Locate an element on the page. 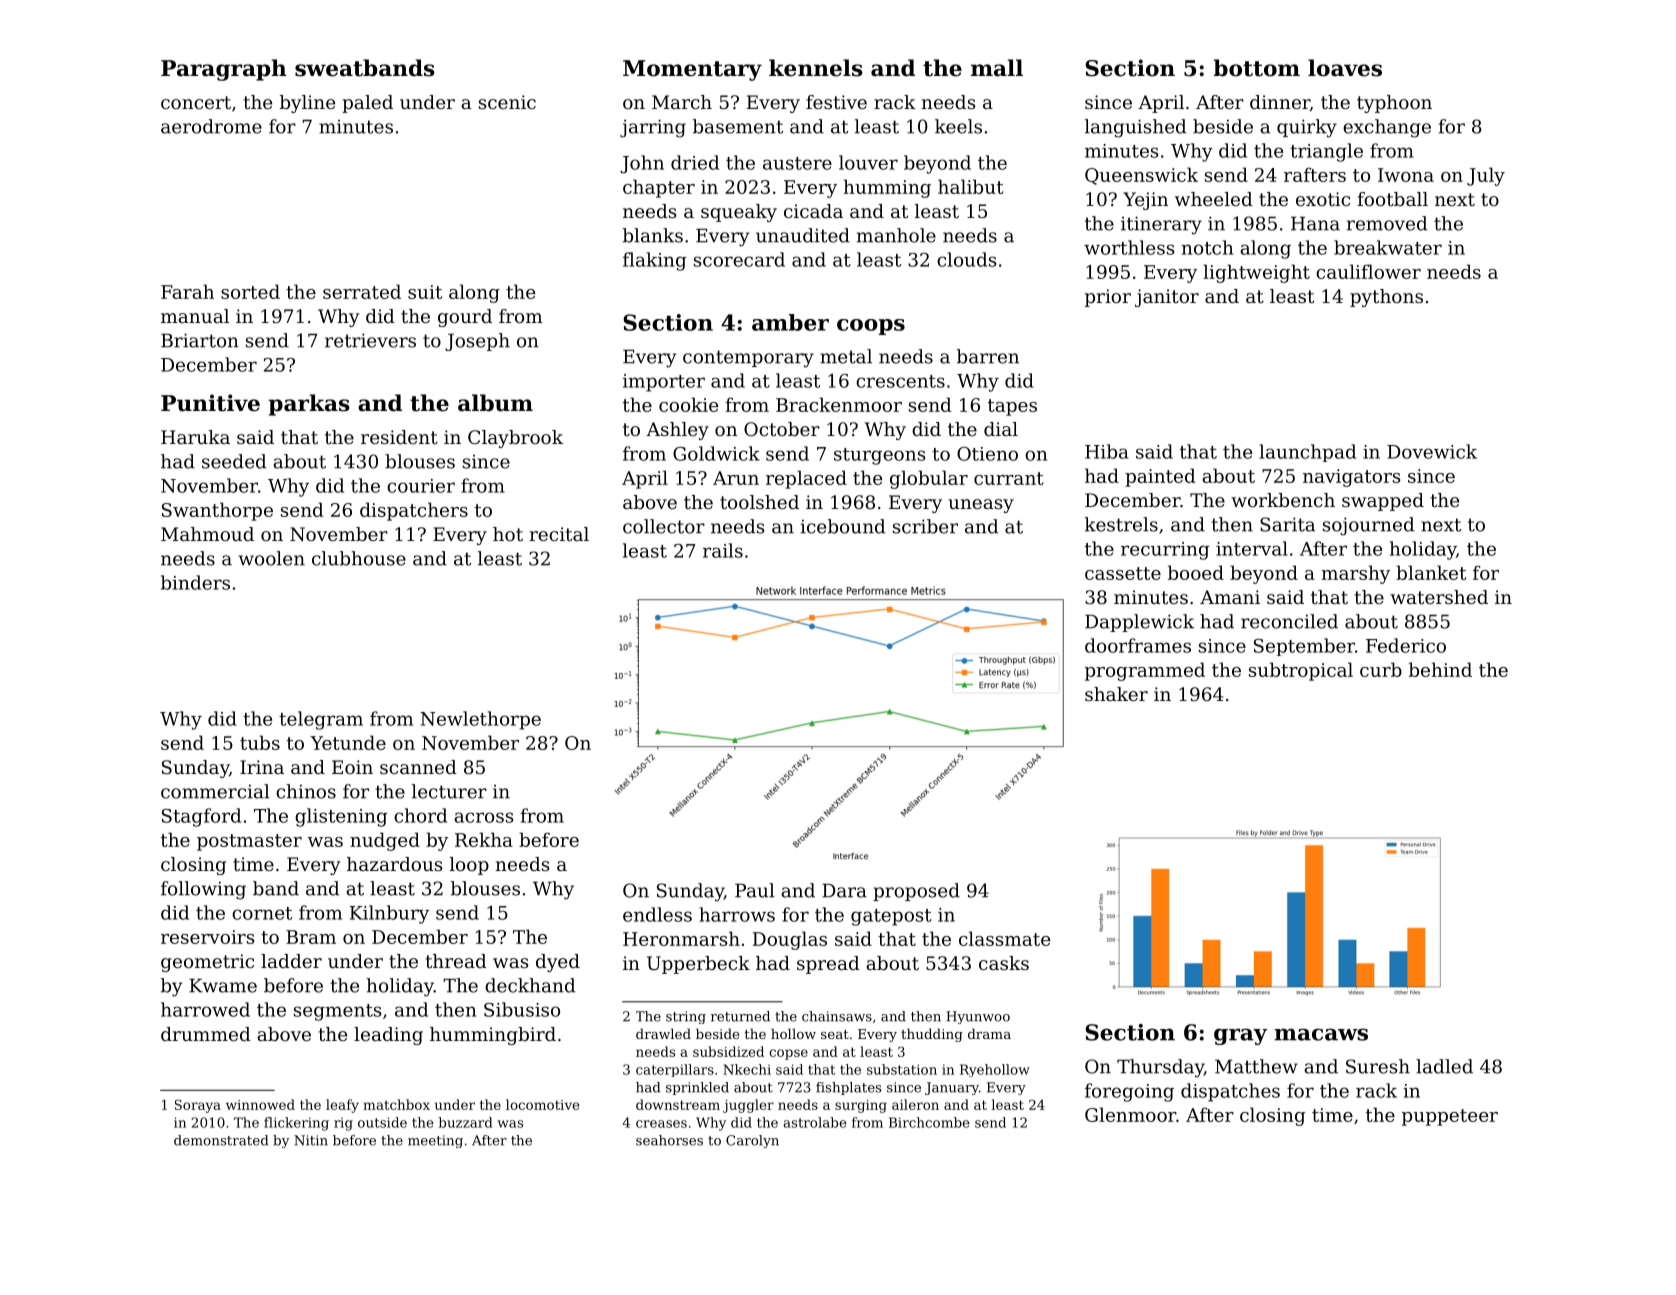 This page has width=1676, height=1295. dinner is located at coordinates (1280, 103).
